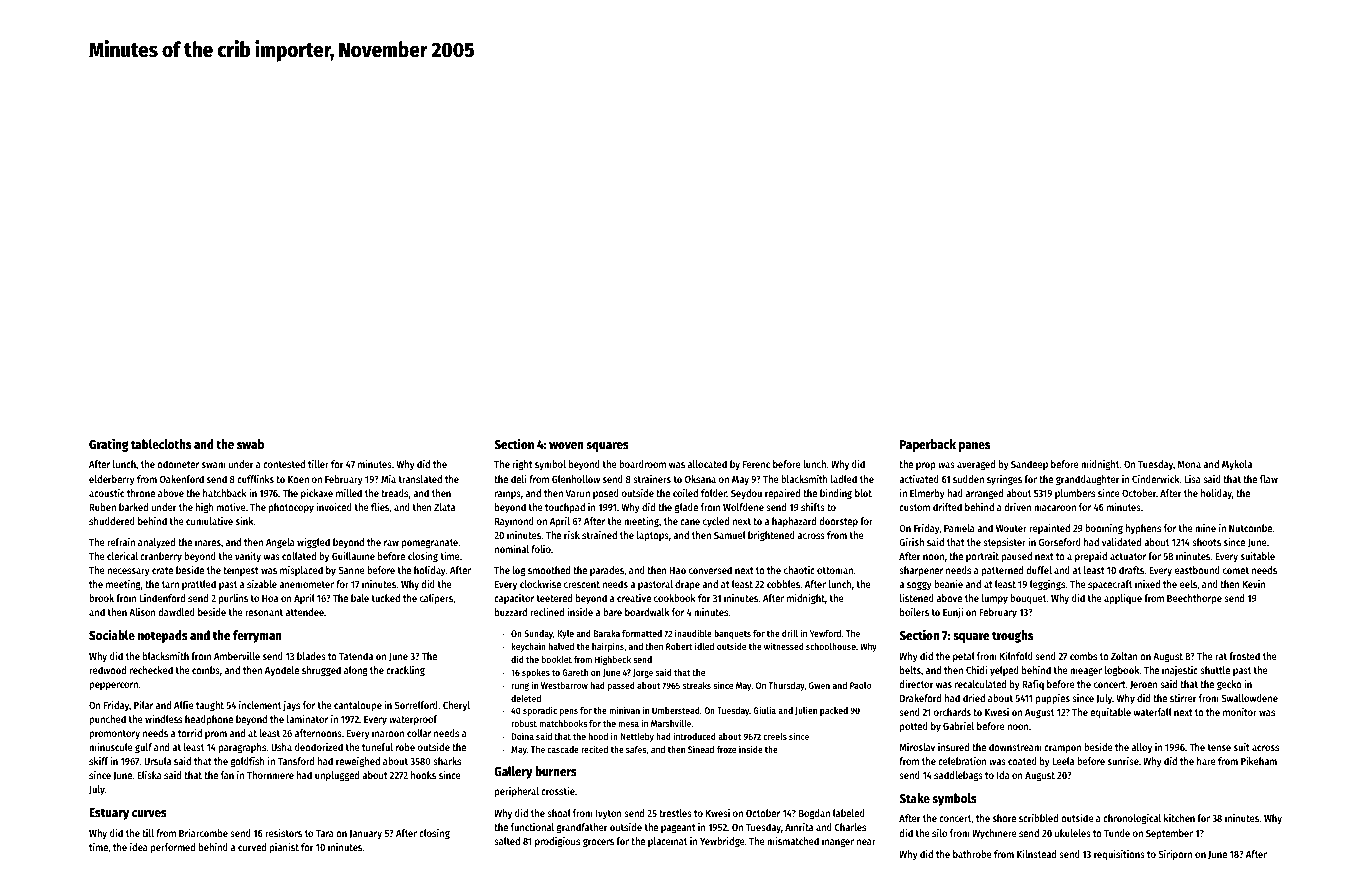  Describe the element at coordinates (536, 673) in the screenshot. I see `spokes` at that location.
